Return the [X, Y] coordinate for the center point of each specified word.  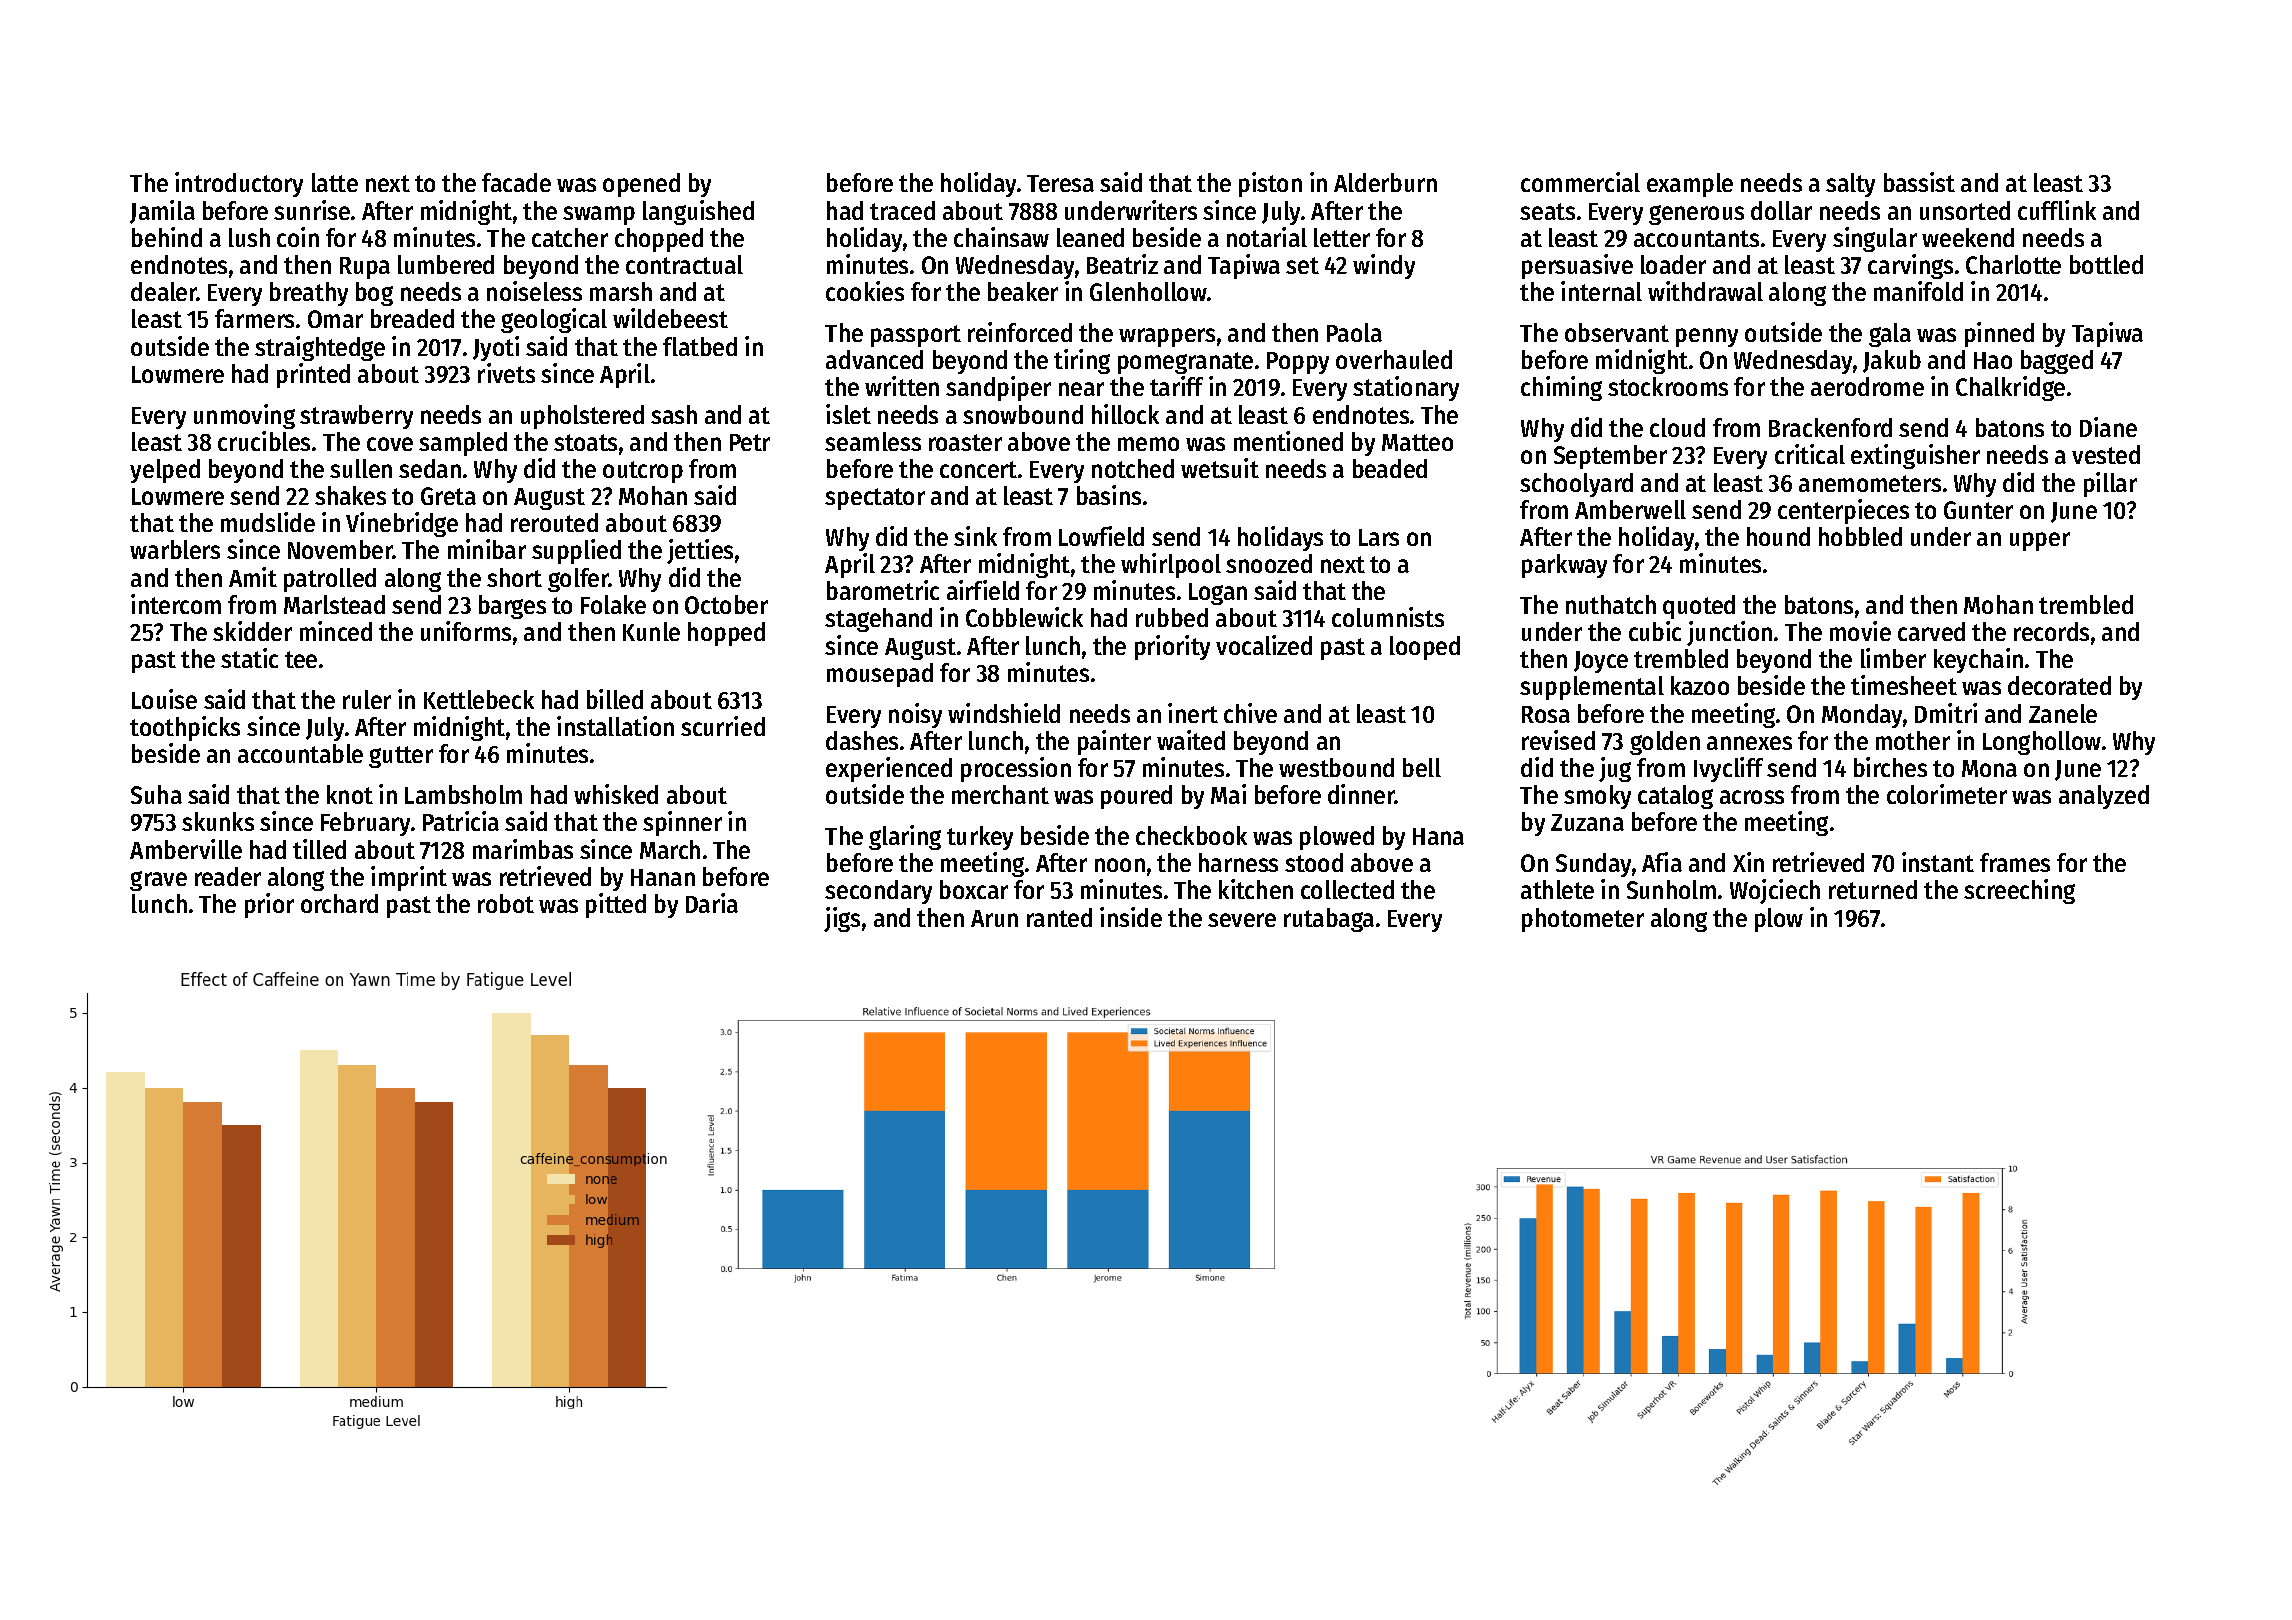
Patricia [461, 821]
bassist [1919, 182]
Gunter [1978, 510]
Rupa [365, 268]
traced [902, 210]
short [514, 577]
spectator [875, 499]
